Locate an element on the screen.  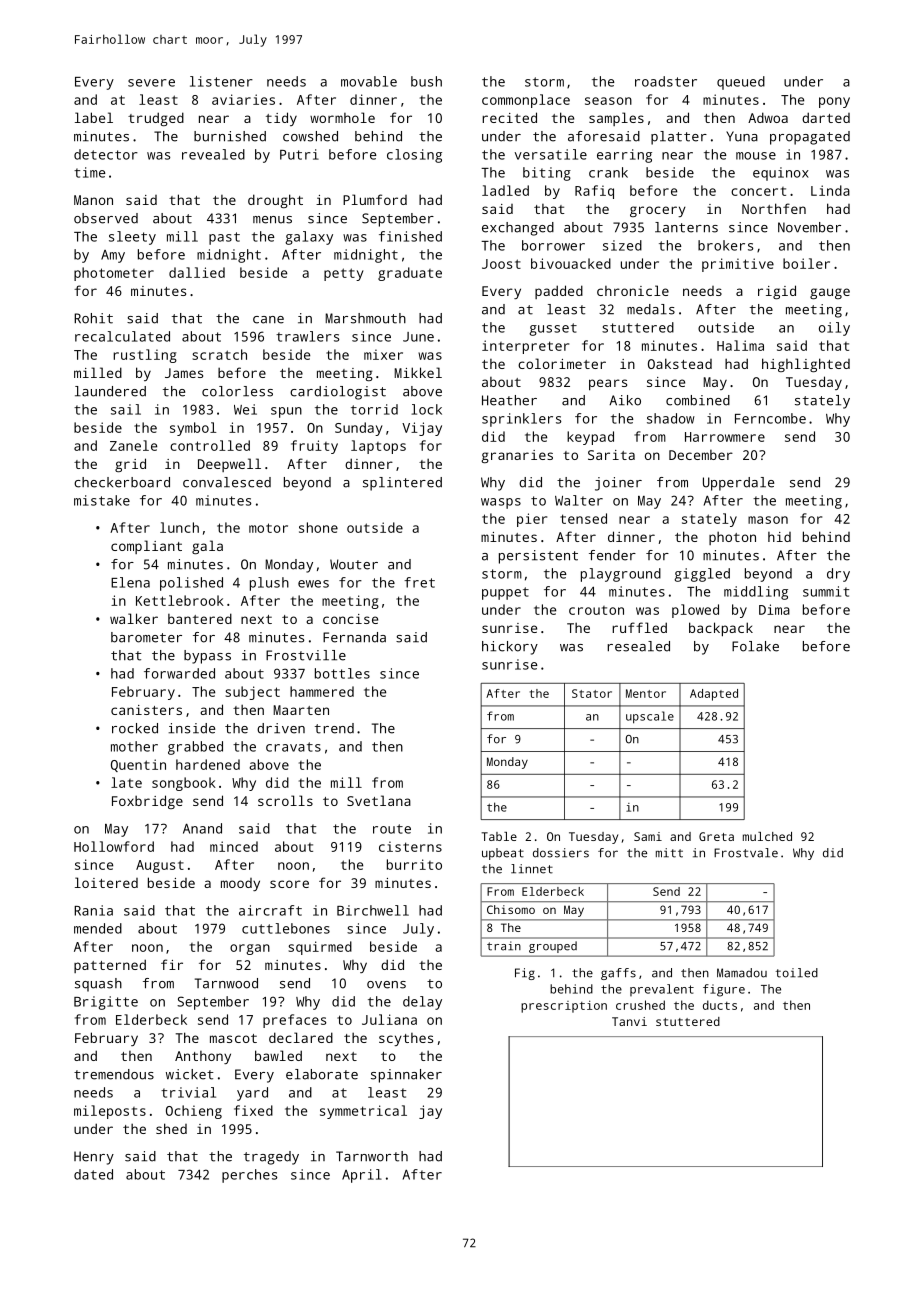
recited is located at coordinates (509, 117).
